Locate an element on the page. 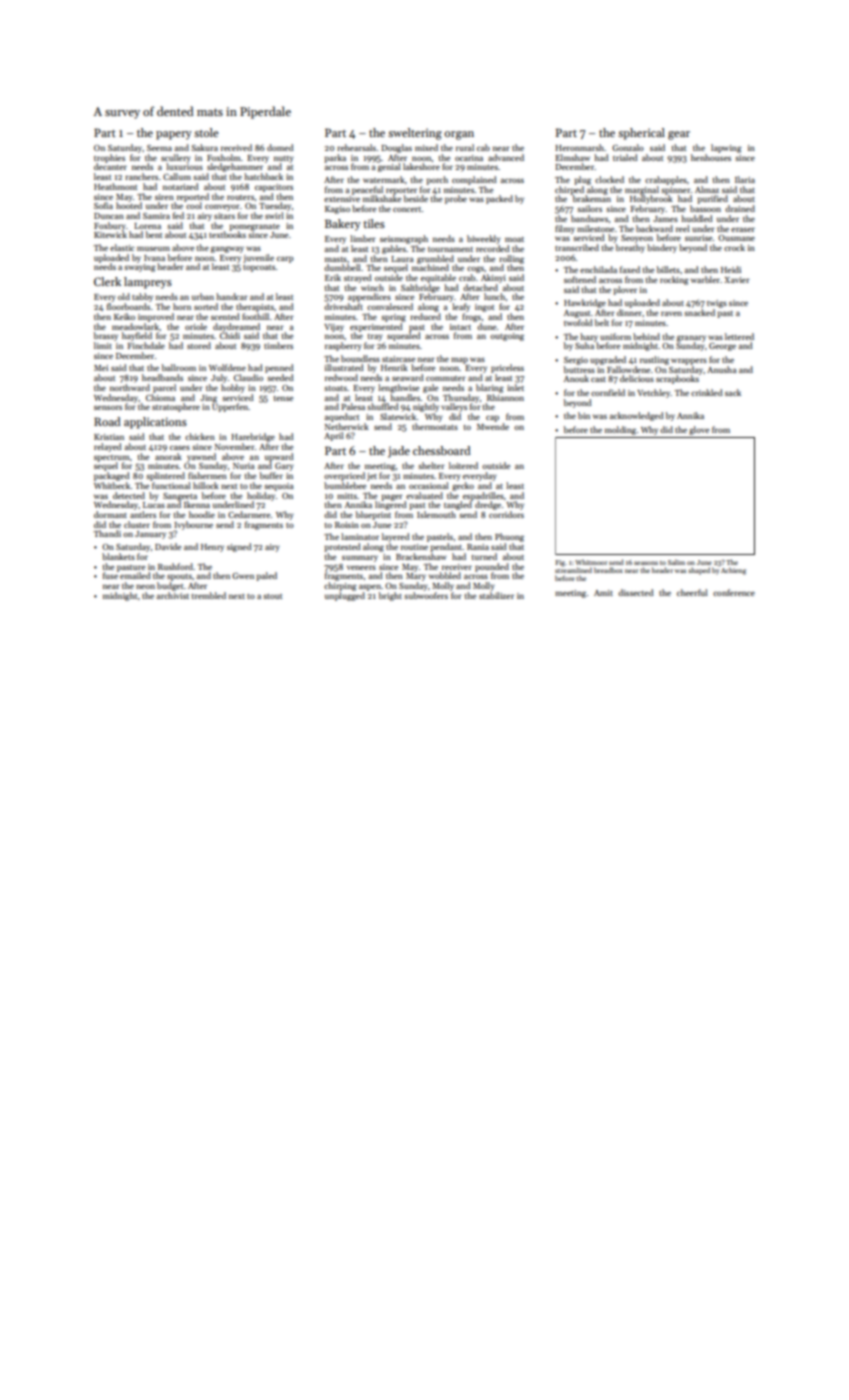 This page has width=849, height=1400. stabilizer is located at coordinates (496, 595).
